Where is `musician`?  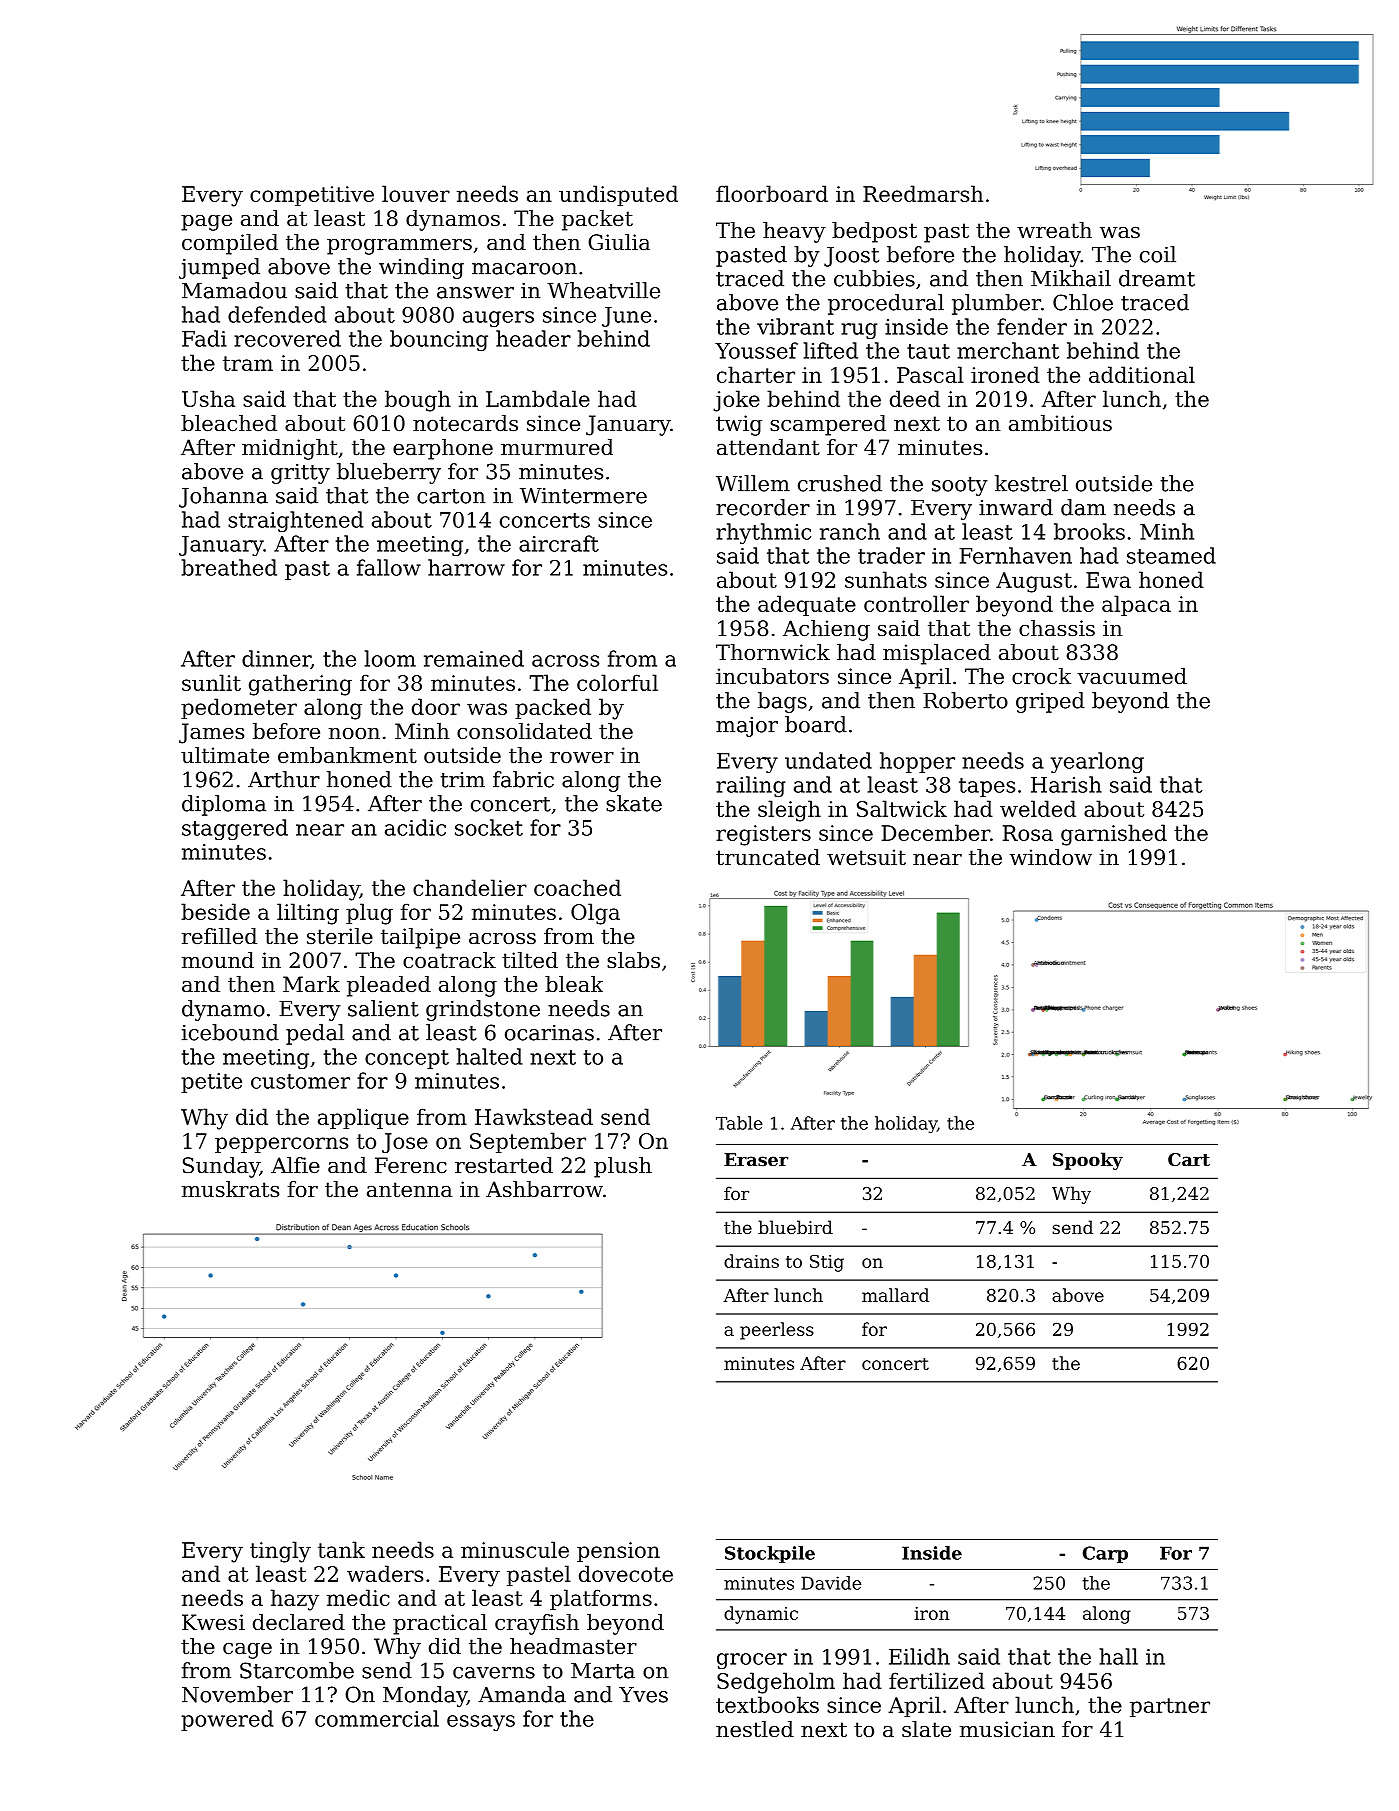 musician is located at coordinates (1007, 1729).
